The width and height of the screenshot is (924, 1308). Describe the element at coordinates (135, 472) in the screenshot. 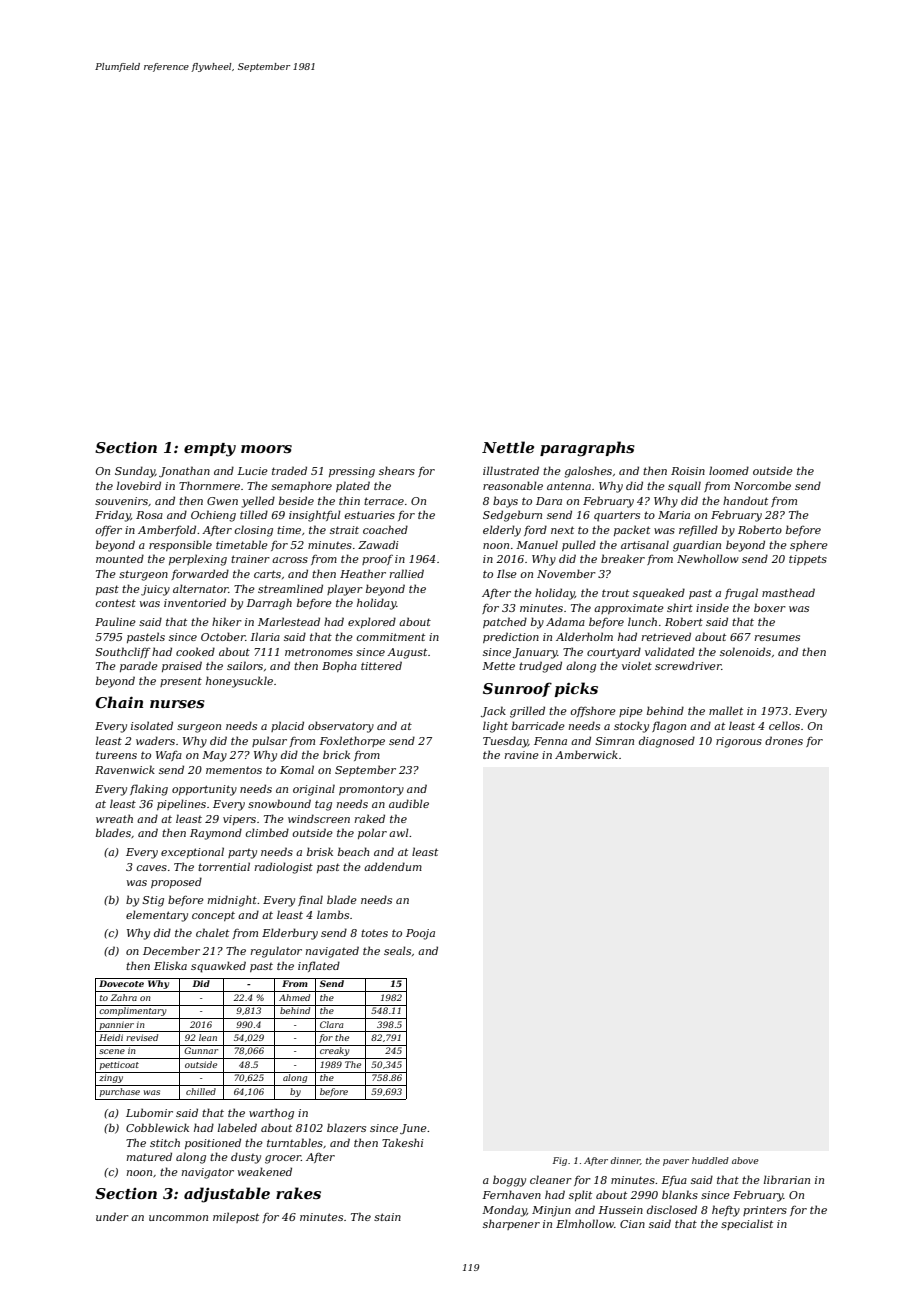

I see `Sunday` at that location.
